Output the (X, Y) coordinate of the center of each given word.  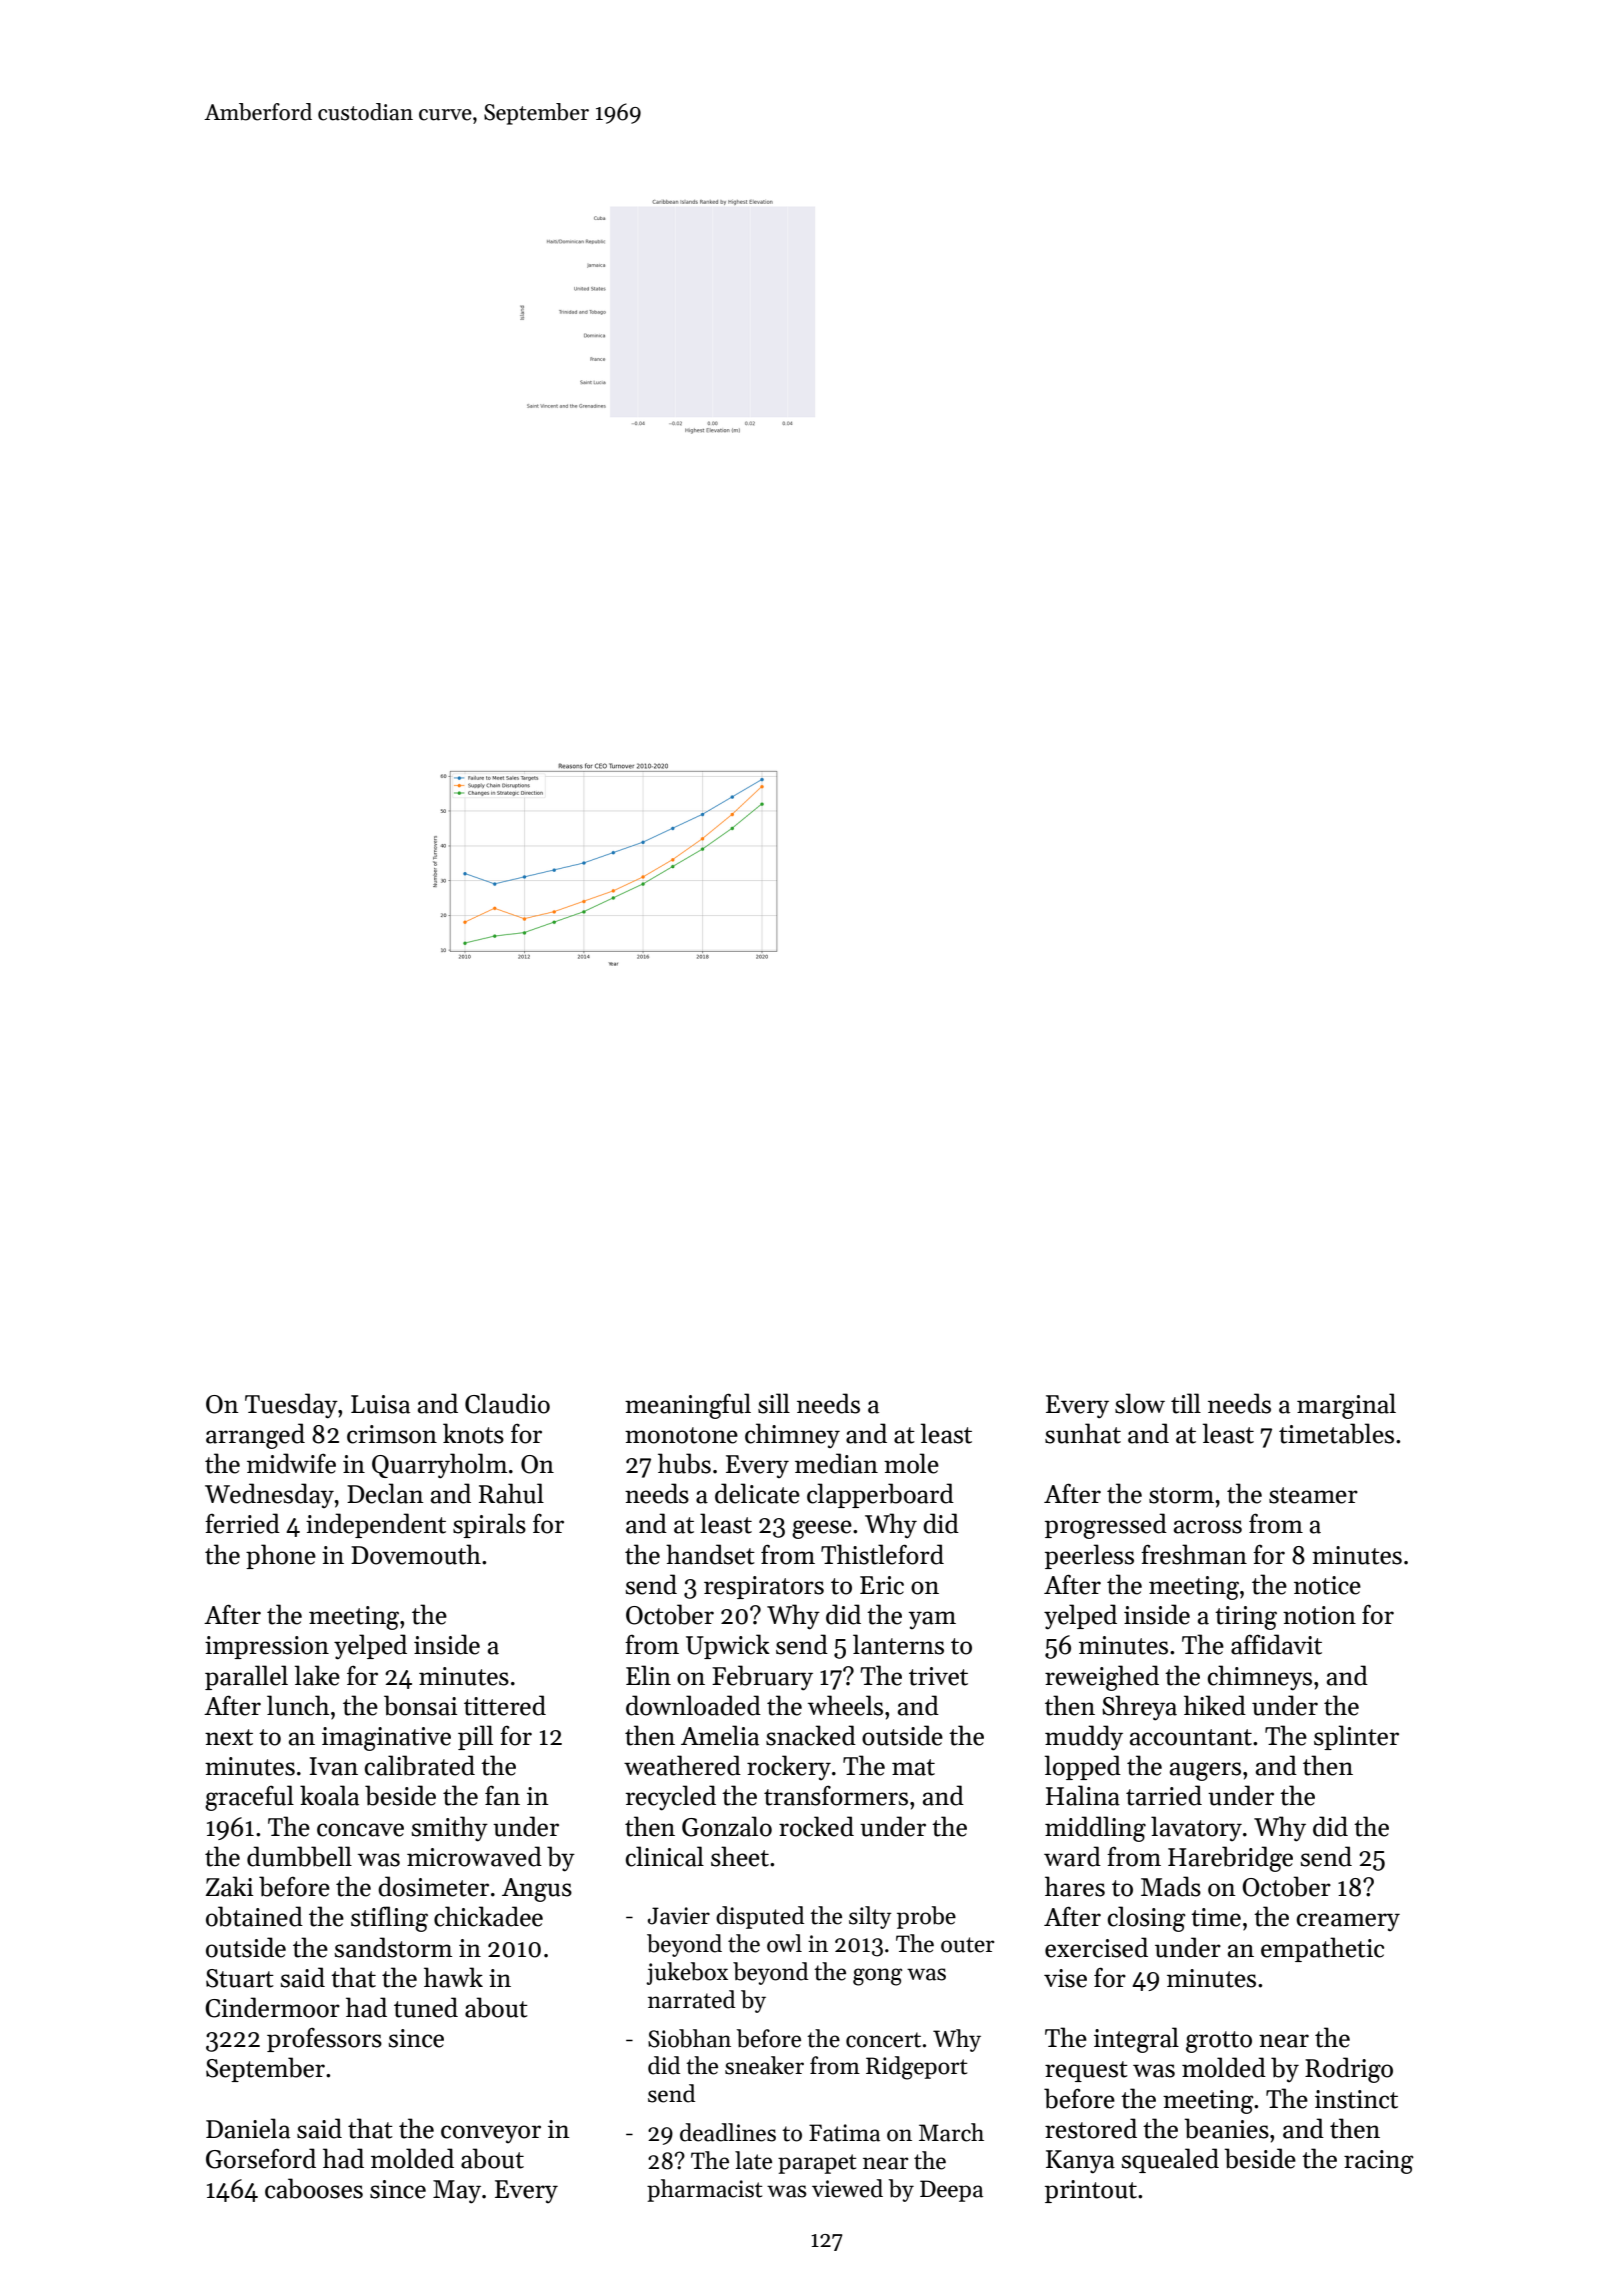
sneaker (764, 2065)
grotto (1219, 2042)
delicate (757, 1493)
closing (1147, 1919)
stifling (389, 1919)
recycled (671, 1798)
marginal (1346, 1406)
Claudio (507, 1403)
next (229, 1737)
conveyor (491, 2134)
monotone (681, 1435)
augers (1205, 1771)
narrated (691, 1999)
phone (281, 1556)
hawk (453, 1977)
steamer (1313, 1495)
